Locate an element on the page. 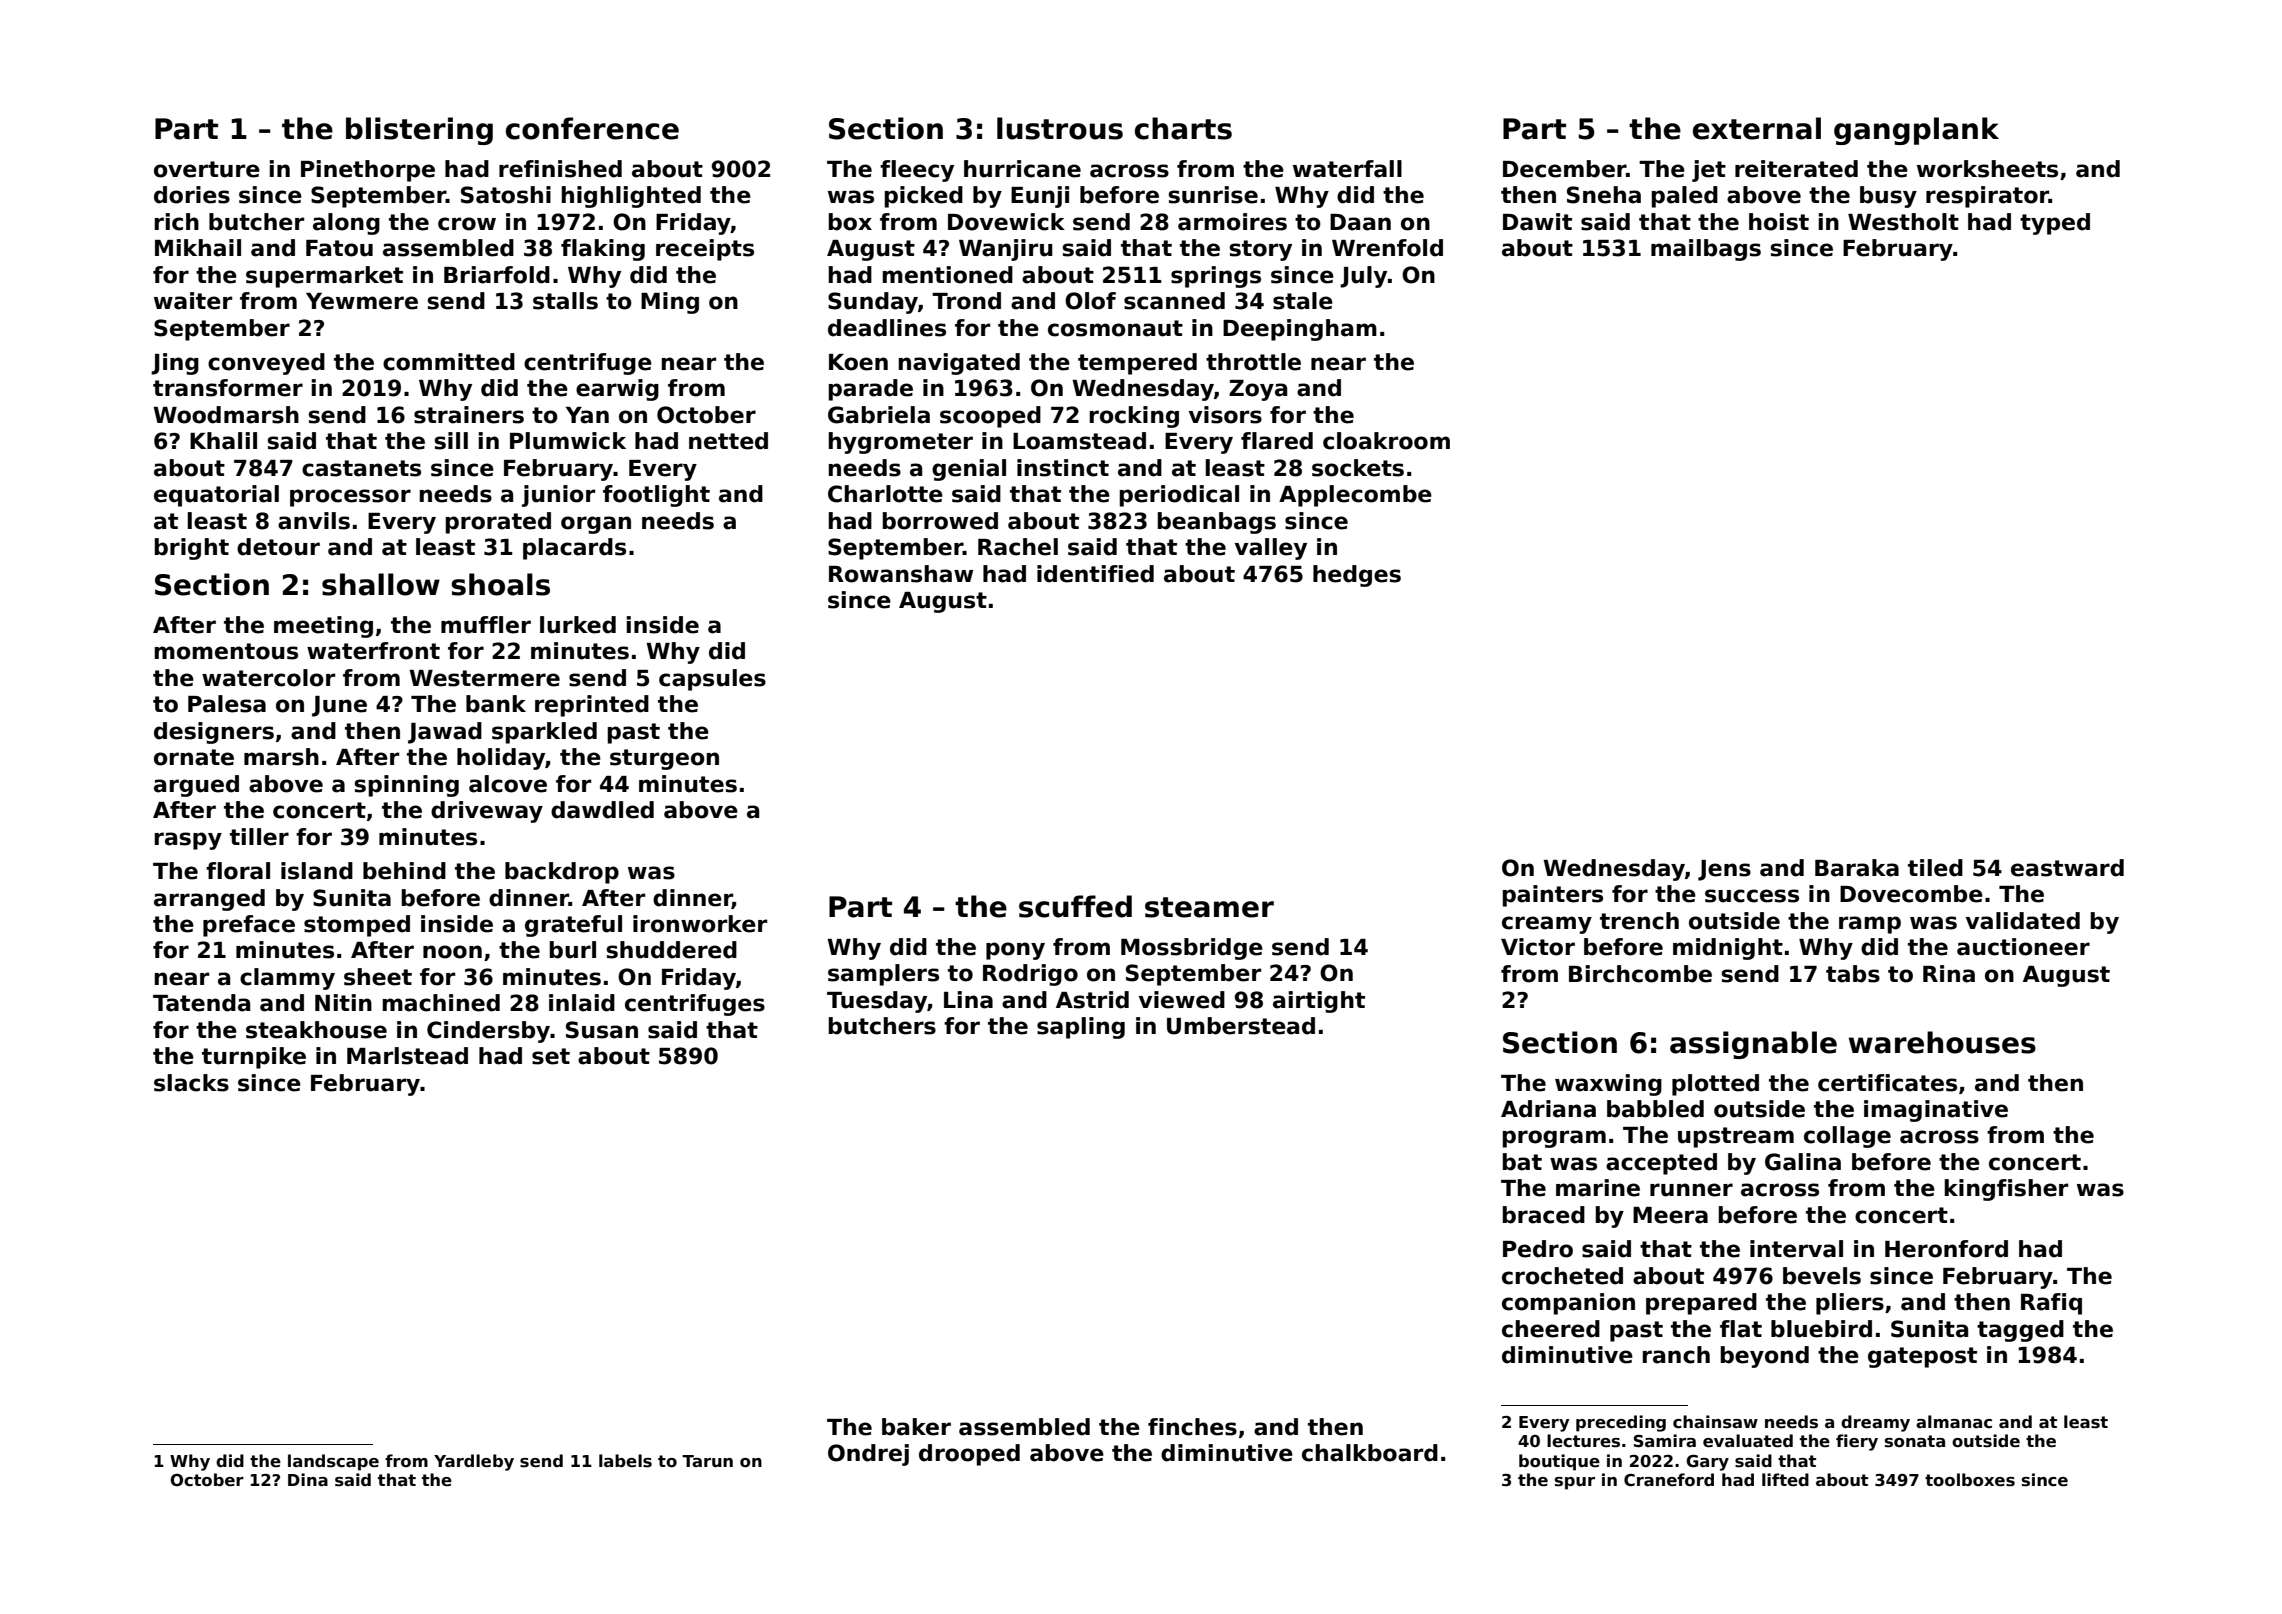 This document has width=2282, height=1614. typed is located at coordinates (2055, 224).
